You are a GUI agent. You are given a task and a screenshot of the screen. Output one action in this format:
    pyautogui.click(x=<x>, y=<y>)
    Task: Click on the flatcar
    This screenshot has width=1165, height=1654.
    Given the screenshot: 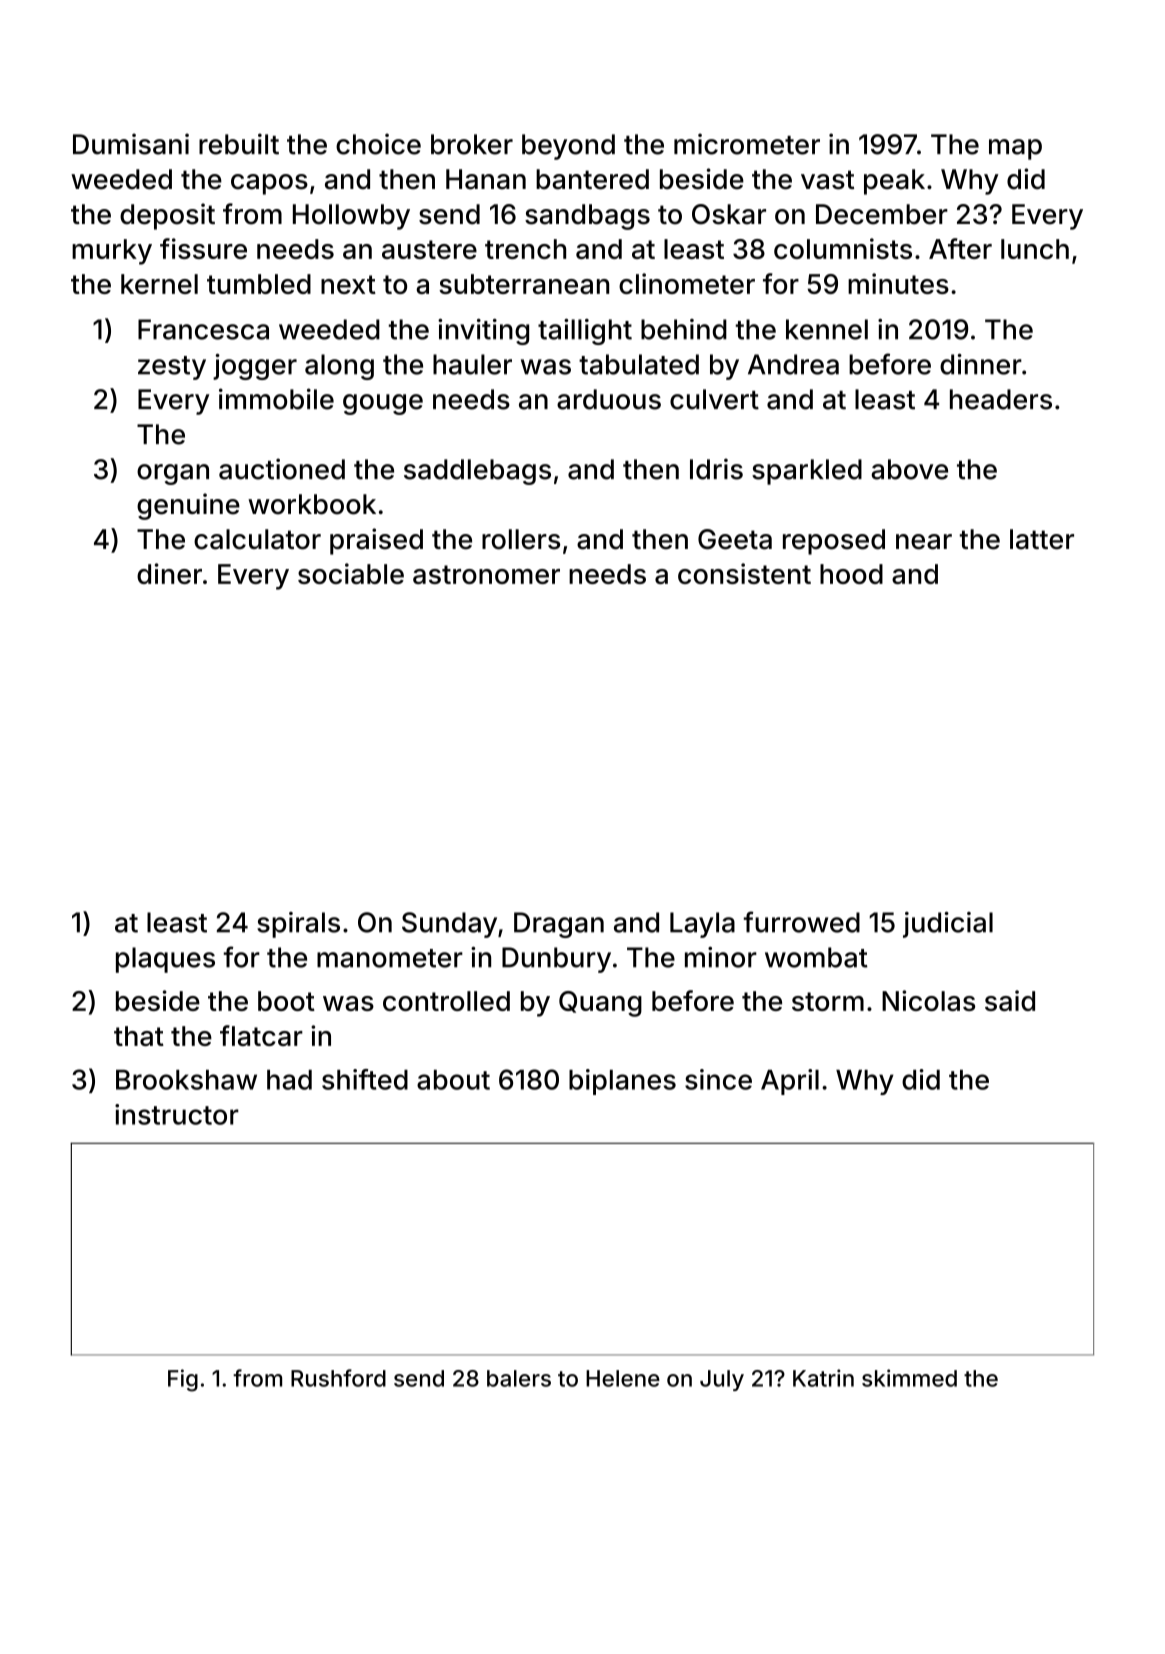 What is the action you would take?
    pyautogui.click(x=261, y=1035)
